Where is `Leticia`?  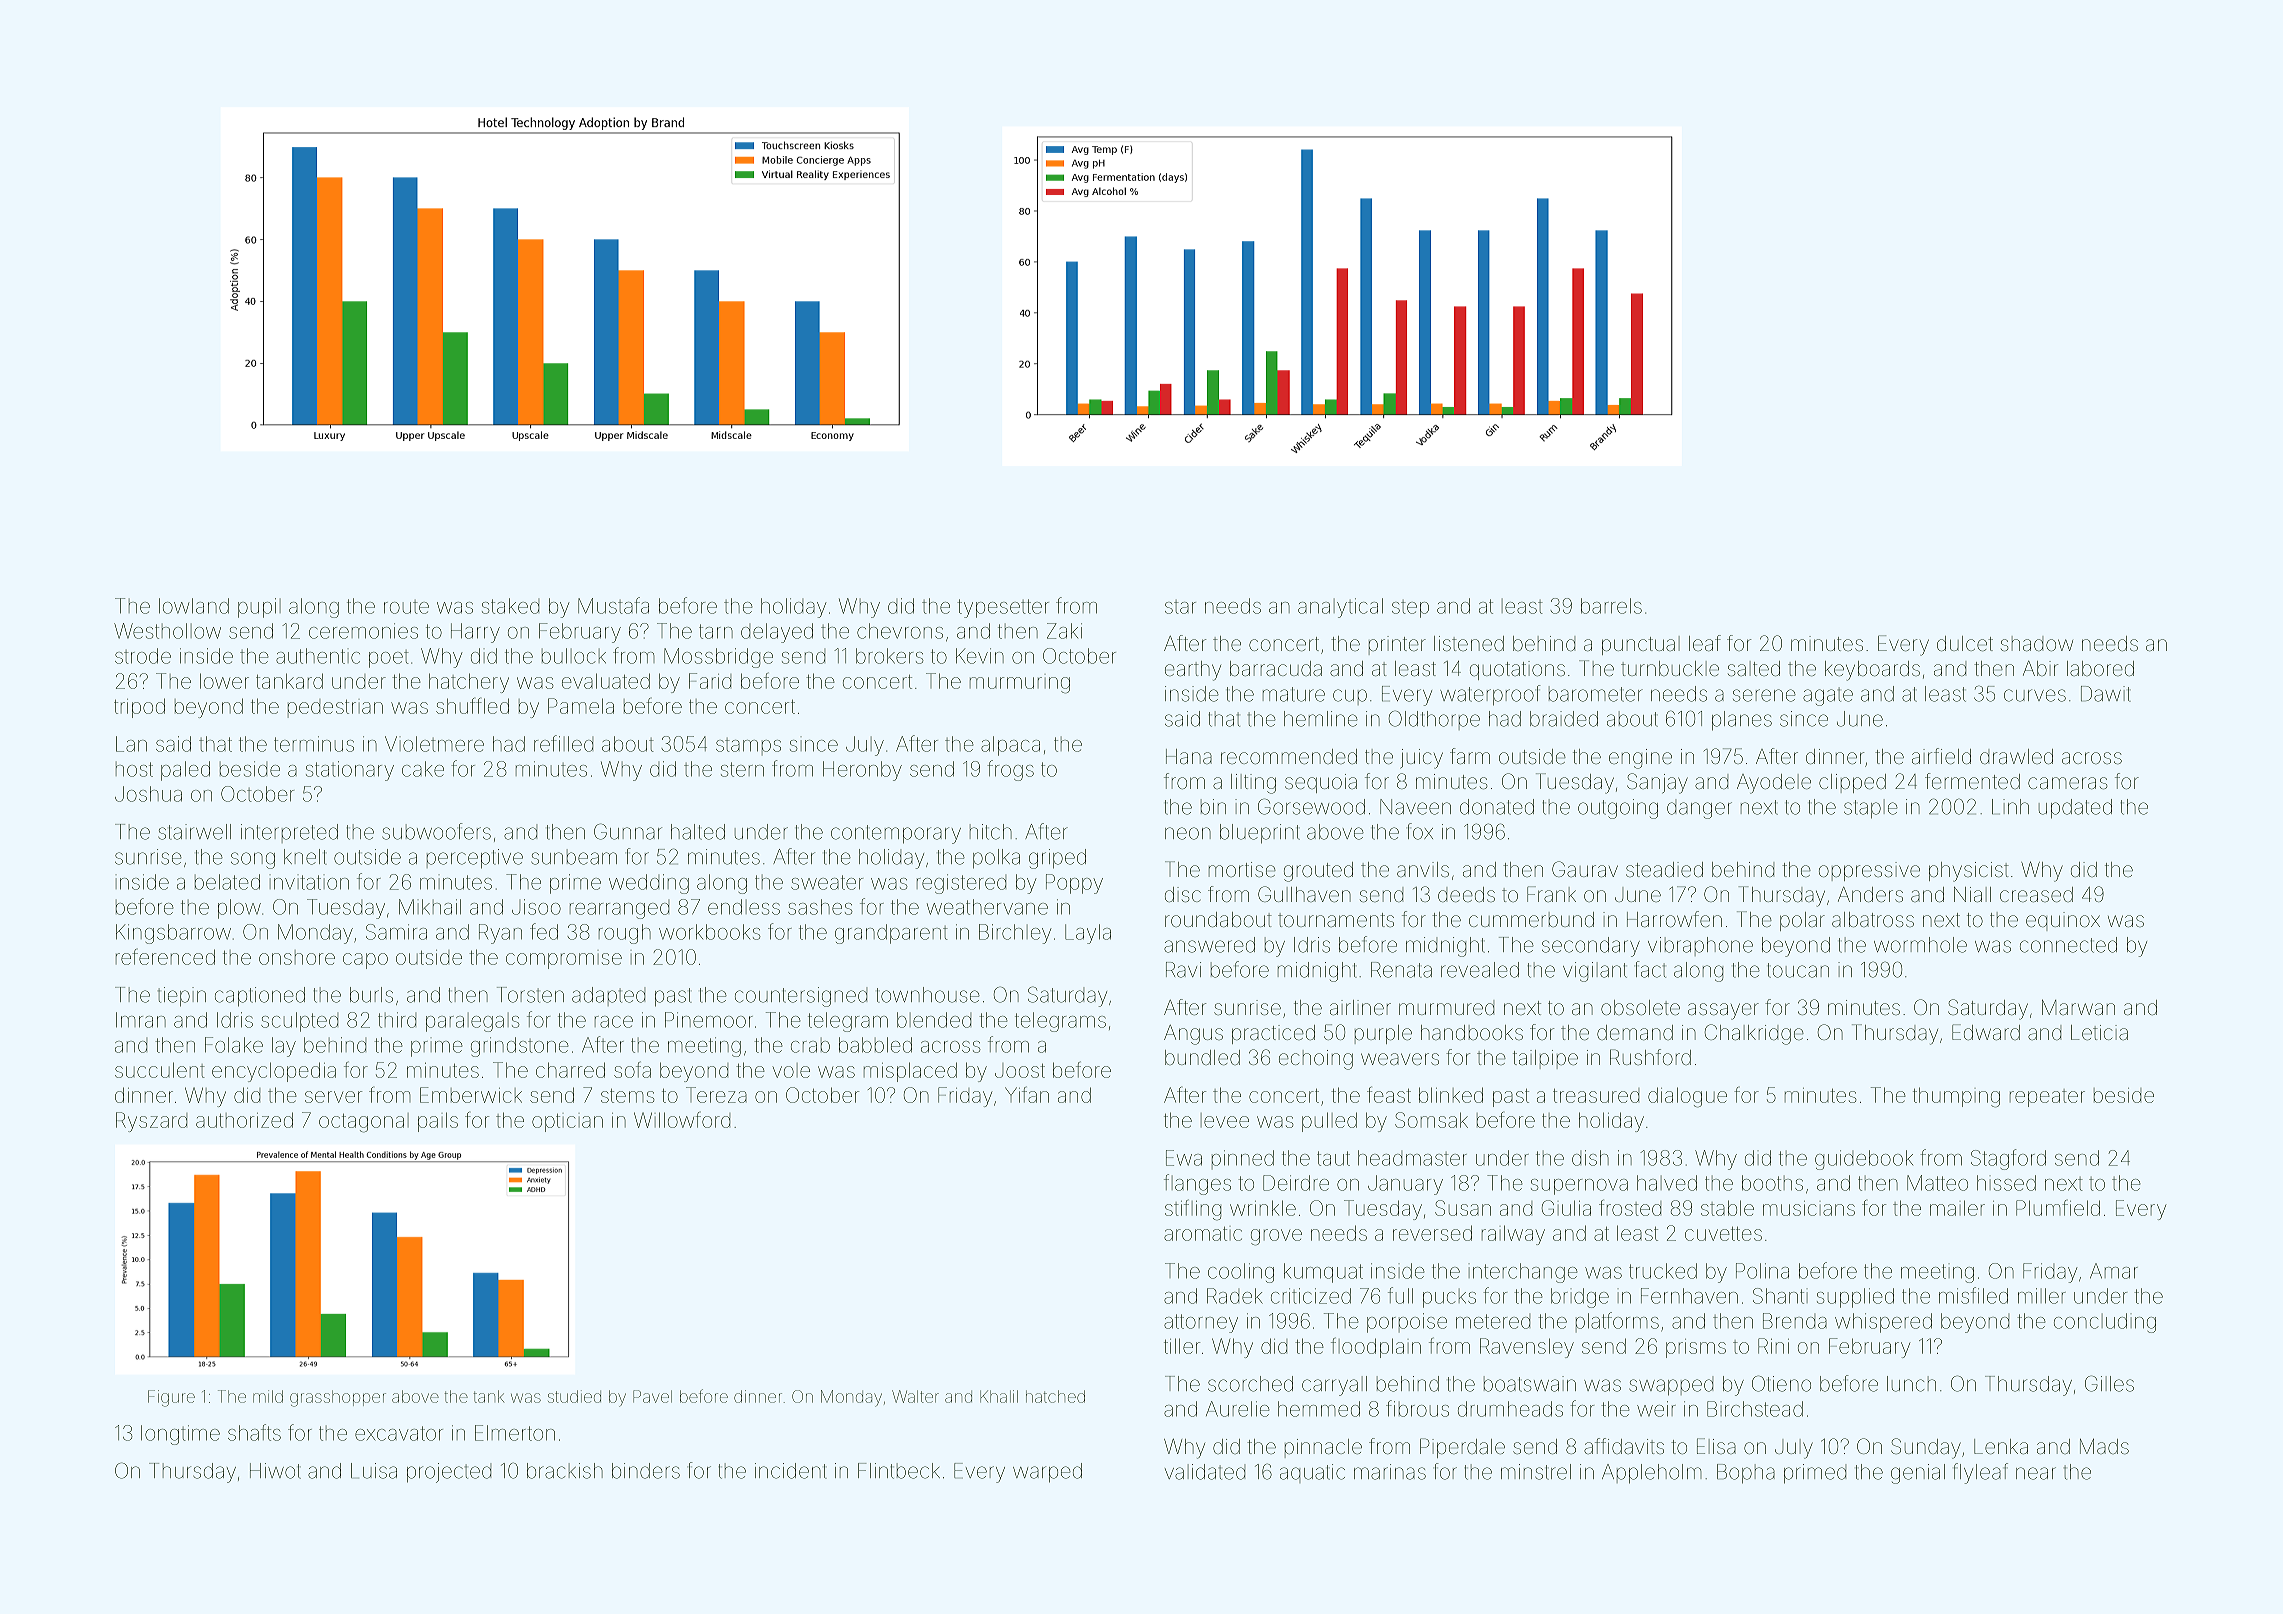 Leticia is located at coordinates (2099, 1032).
